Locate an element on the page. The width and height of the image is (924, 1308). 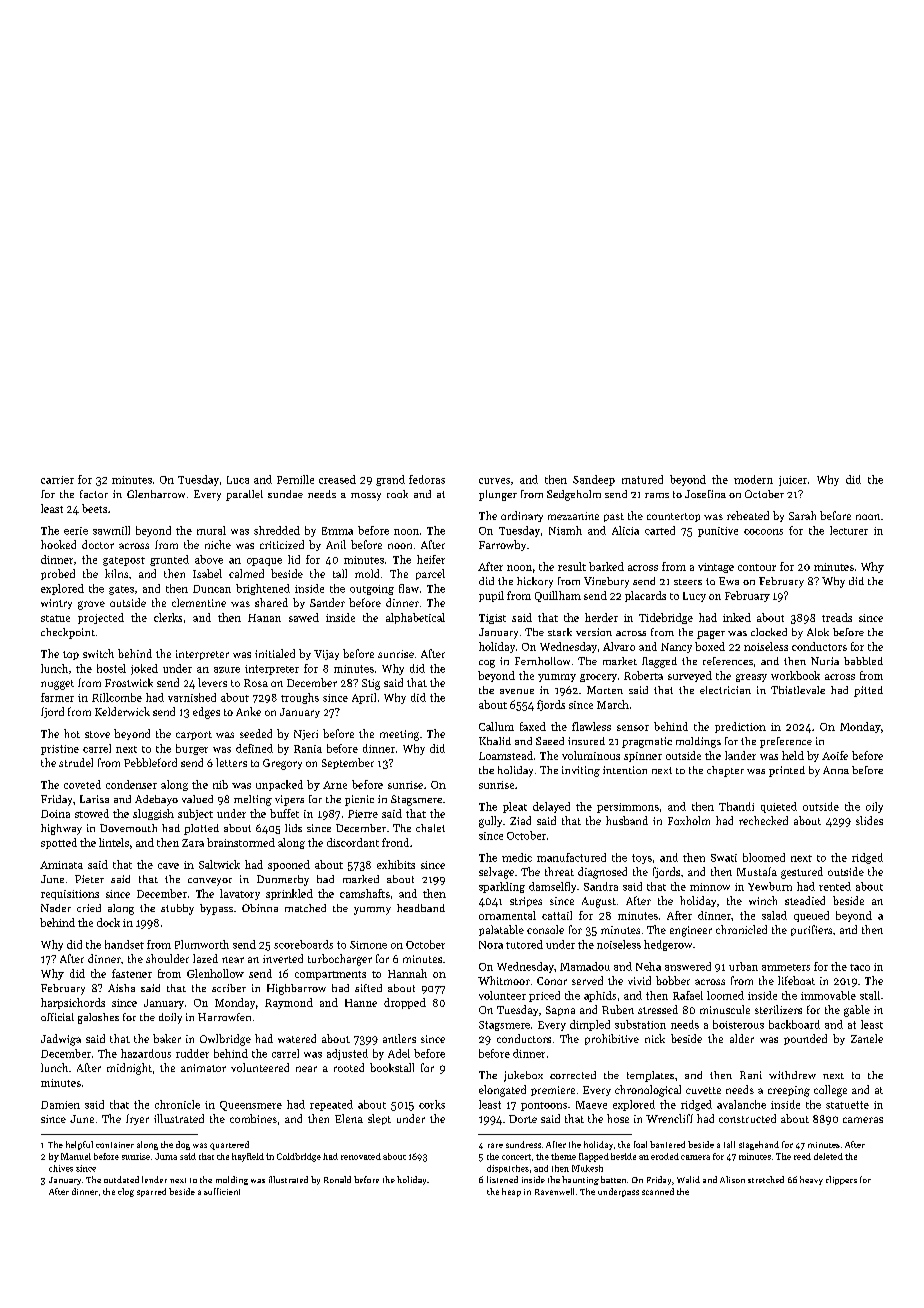
jukebox is located at coordinates (523, 1076).
